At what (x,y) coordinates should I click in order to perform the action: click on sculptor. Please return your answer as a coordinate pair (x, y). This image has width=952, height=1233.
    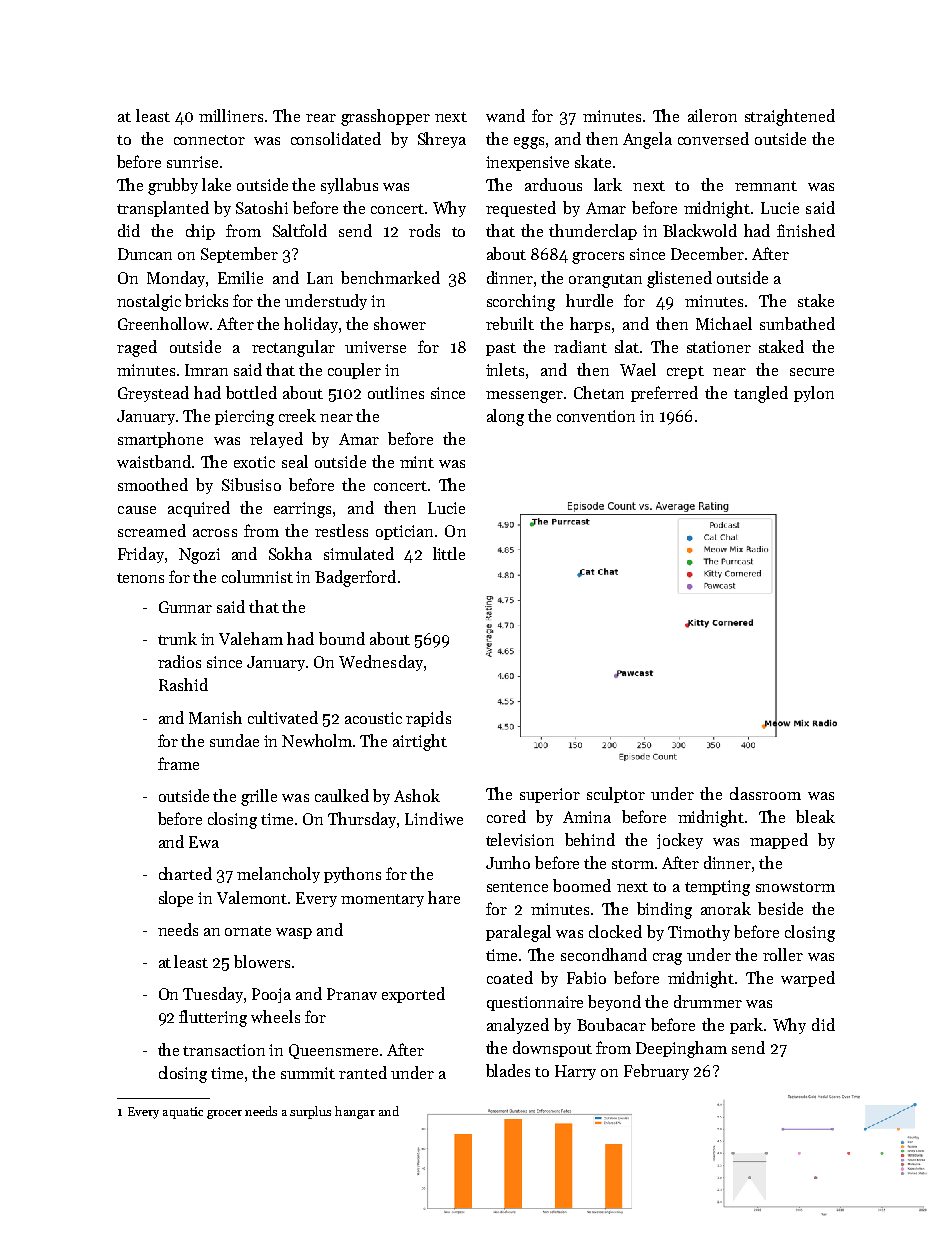
    Looking at the image, I should click on (616, 795).
